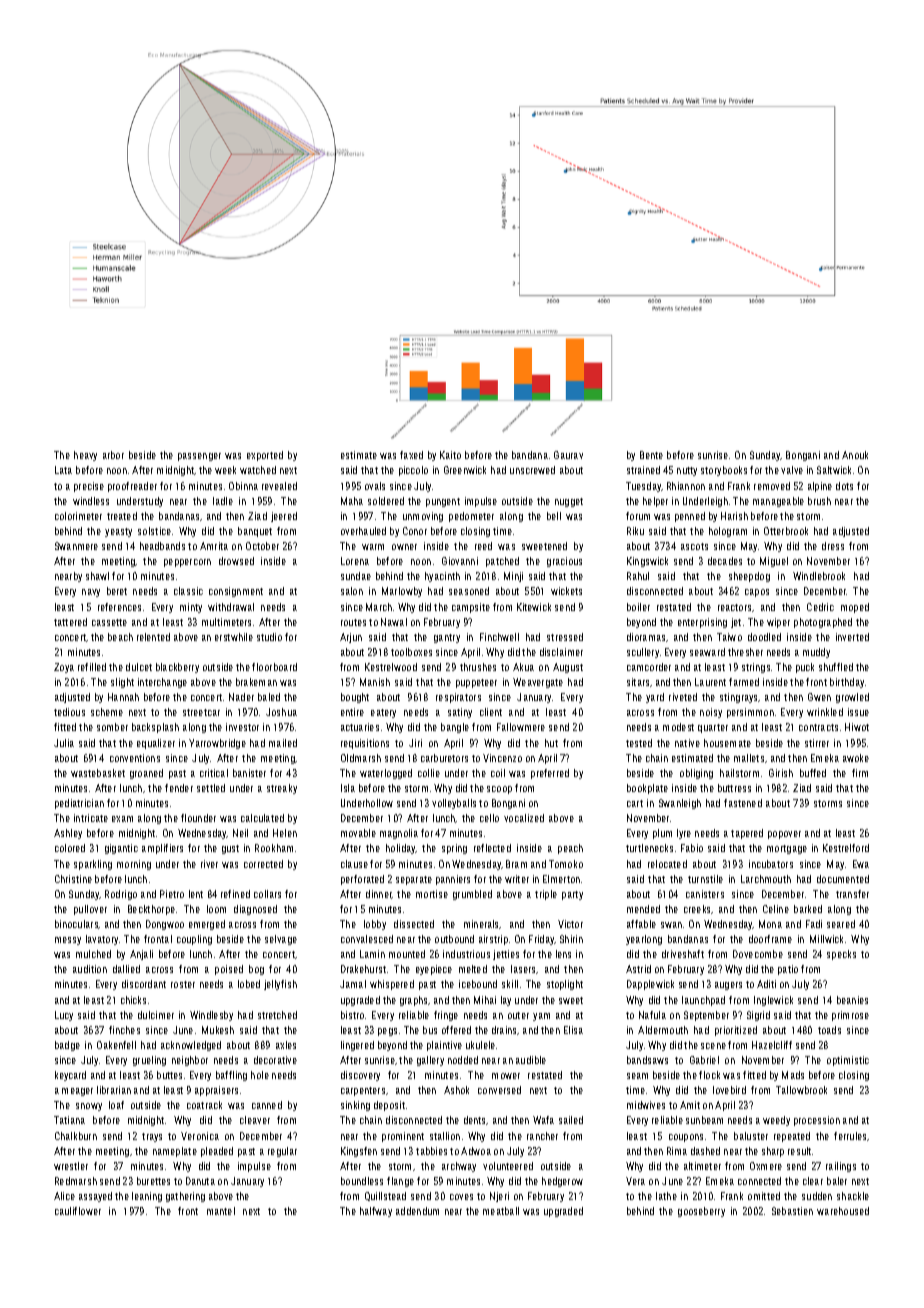 Image resolution: width=924 pixels, height=1308 pixels. I want to click on Isla, so click(348, 788).
